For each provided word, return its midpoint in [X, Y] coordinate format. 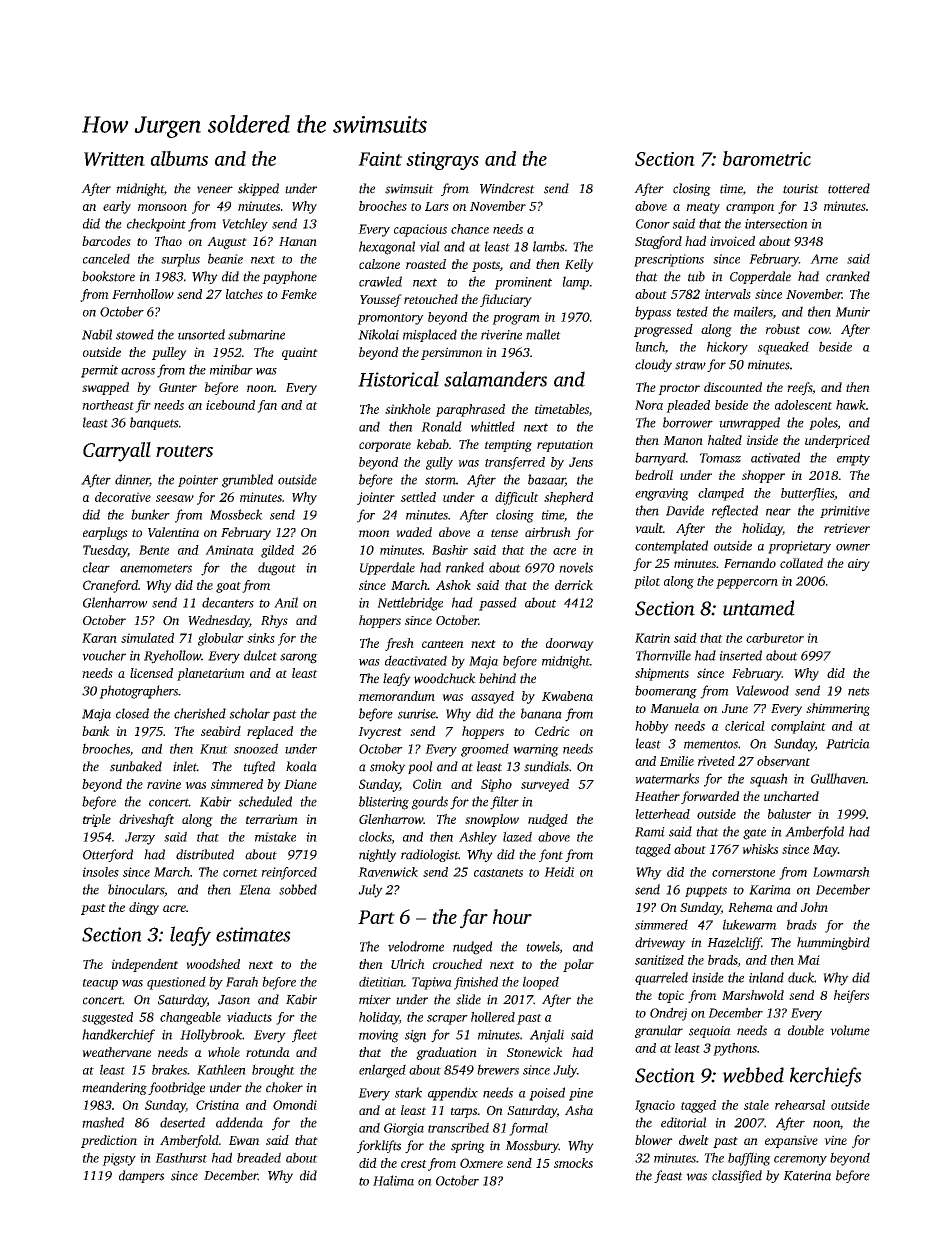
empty [853, 460]
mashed [103, 1122]
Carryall [117, 452]
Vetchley [245, 225]
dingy [144, 908]
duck [801, 977]
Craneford [110, 586]
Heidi [559, 872]
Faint [380, 159]
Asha [579, 1110]
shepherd [568, 498]
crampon [750, 209]
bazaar [546, 480]
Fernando [750, 563]
